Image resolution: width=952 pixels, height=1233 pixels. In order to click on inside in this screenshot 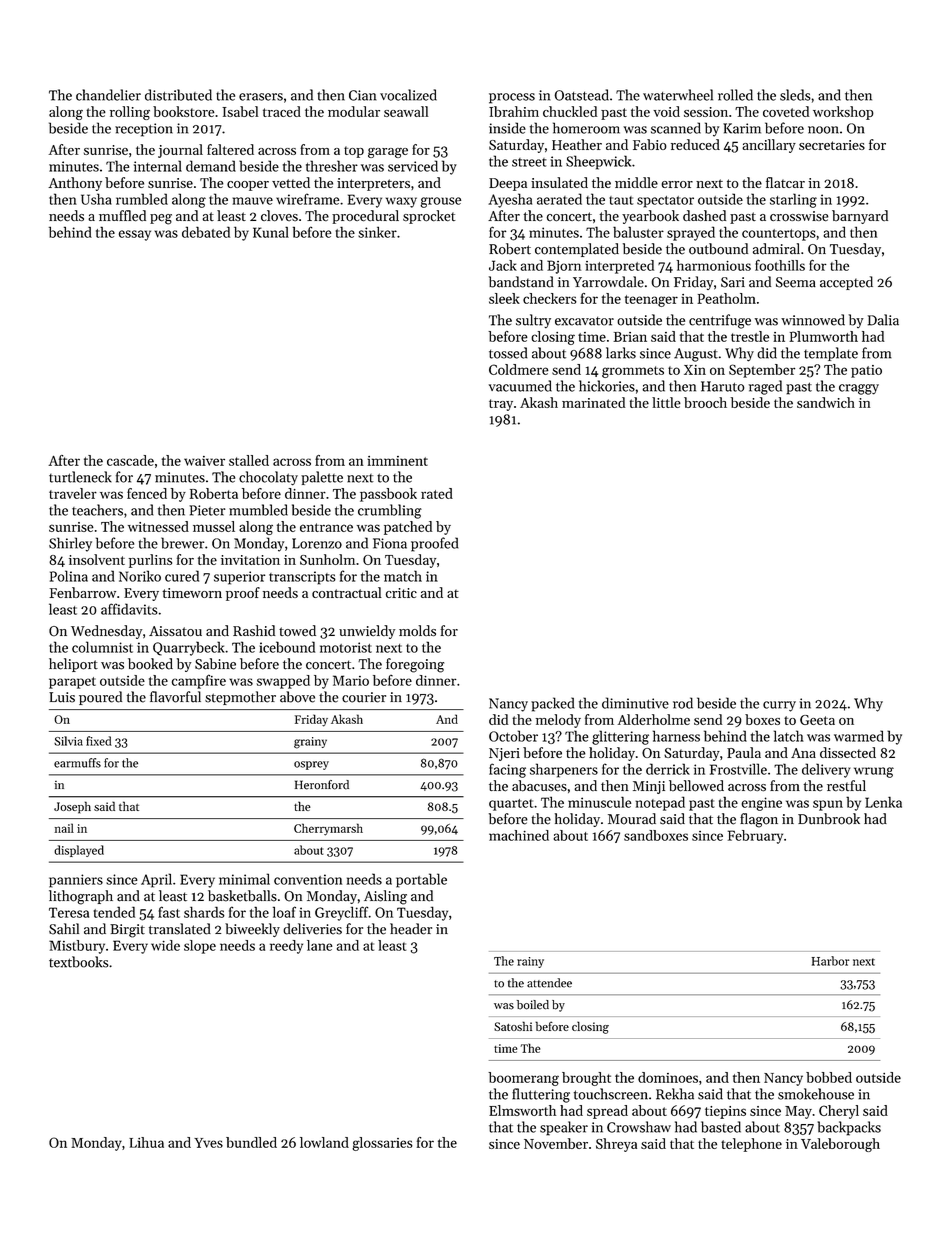, I will do `click(507, 128)`.
